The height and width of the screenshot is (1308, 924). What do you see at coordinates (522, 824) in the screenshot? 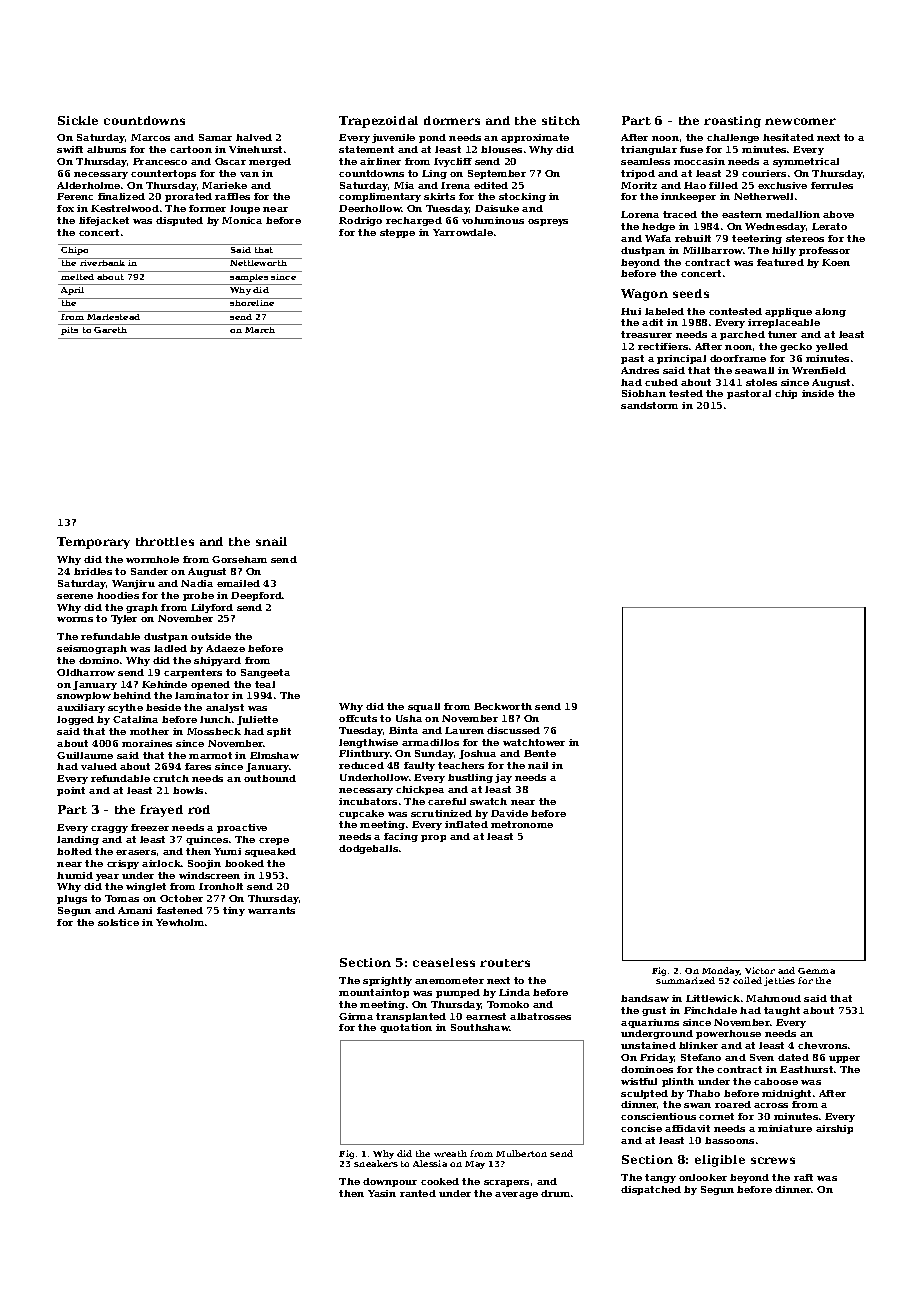
I see `metronome` at bounding box center [522, 824].
